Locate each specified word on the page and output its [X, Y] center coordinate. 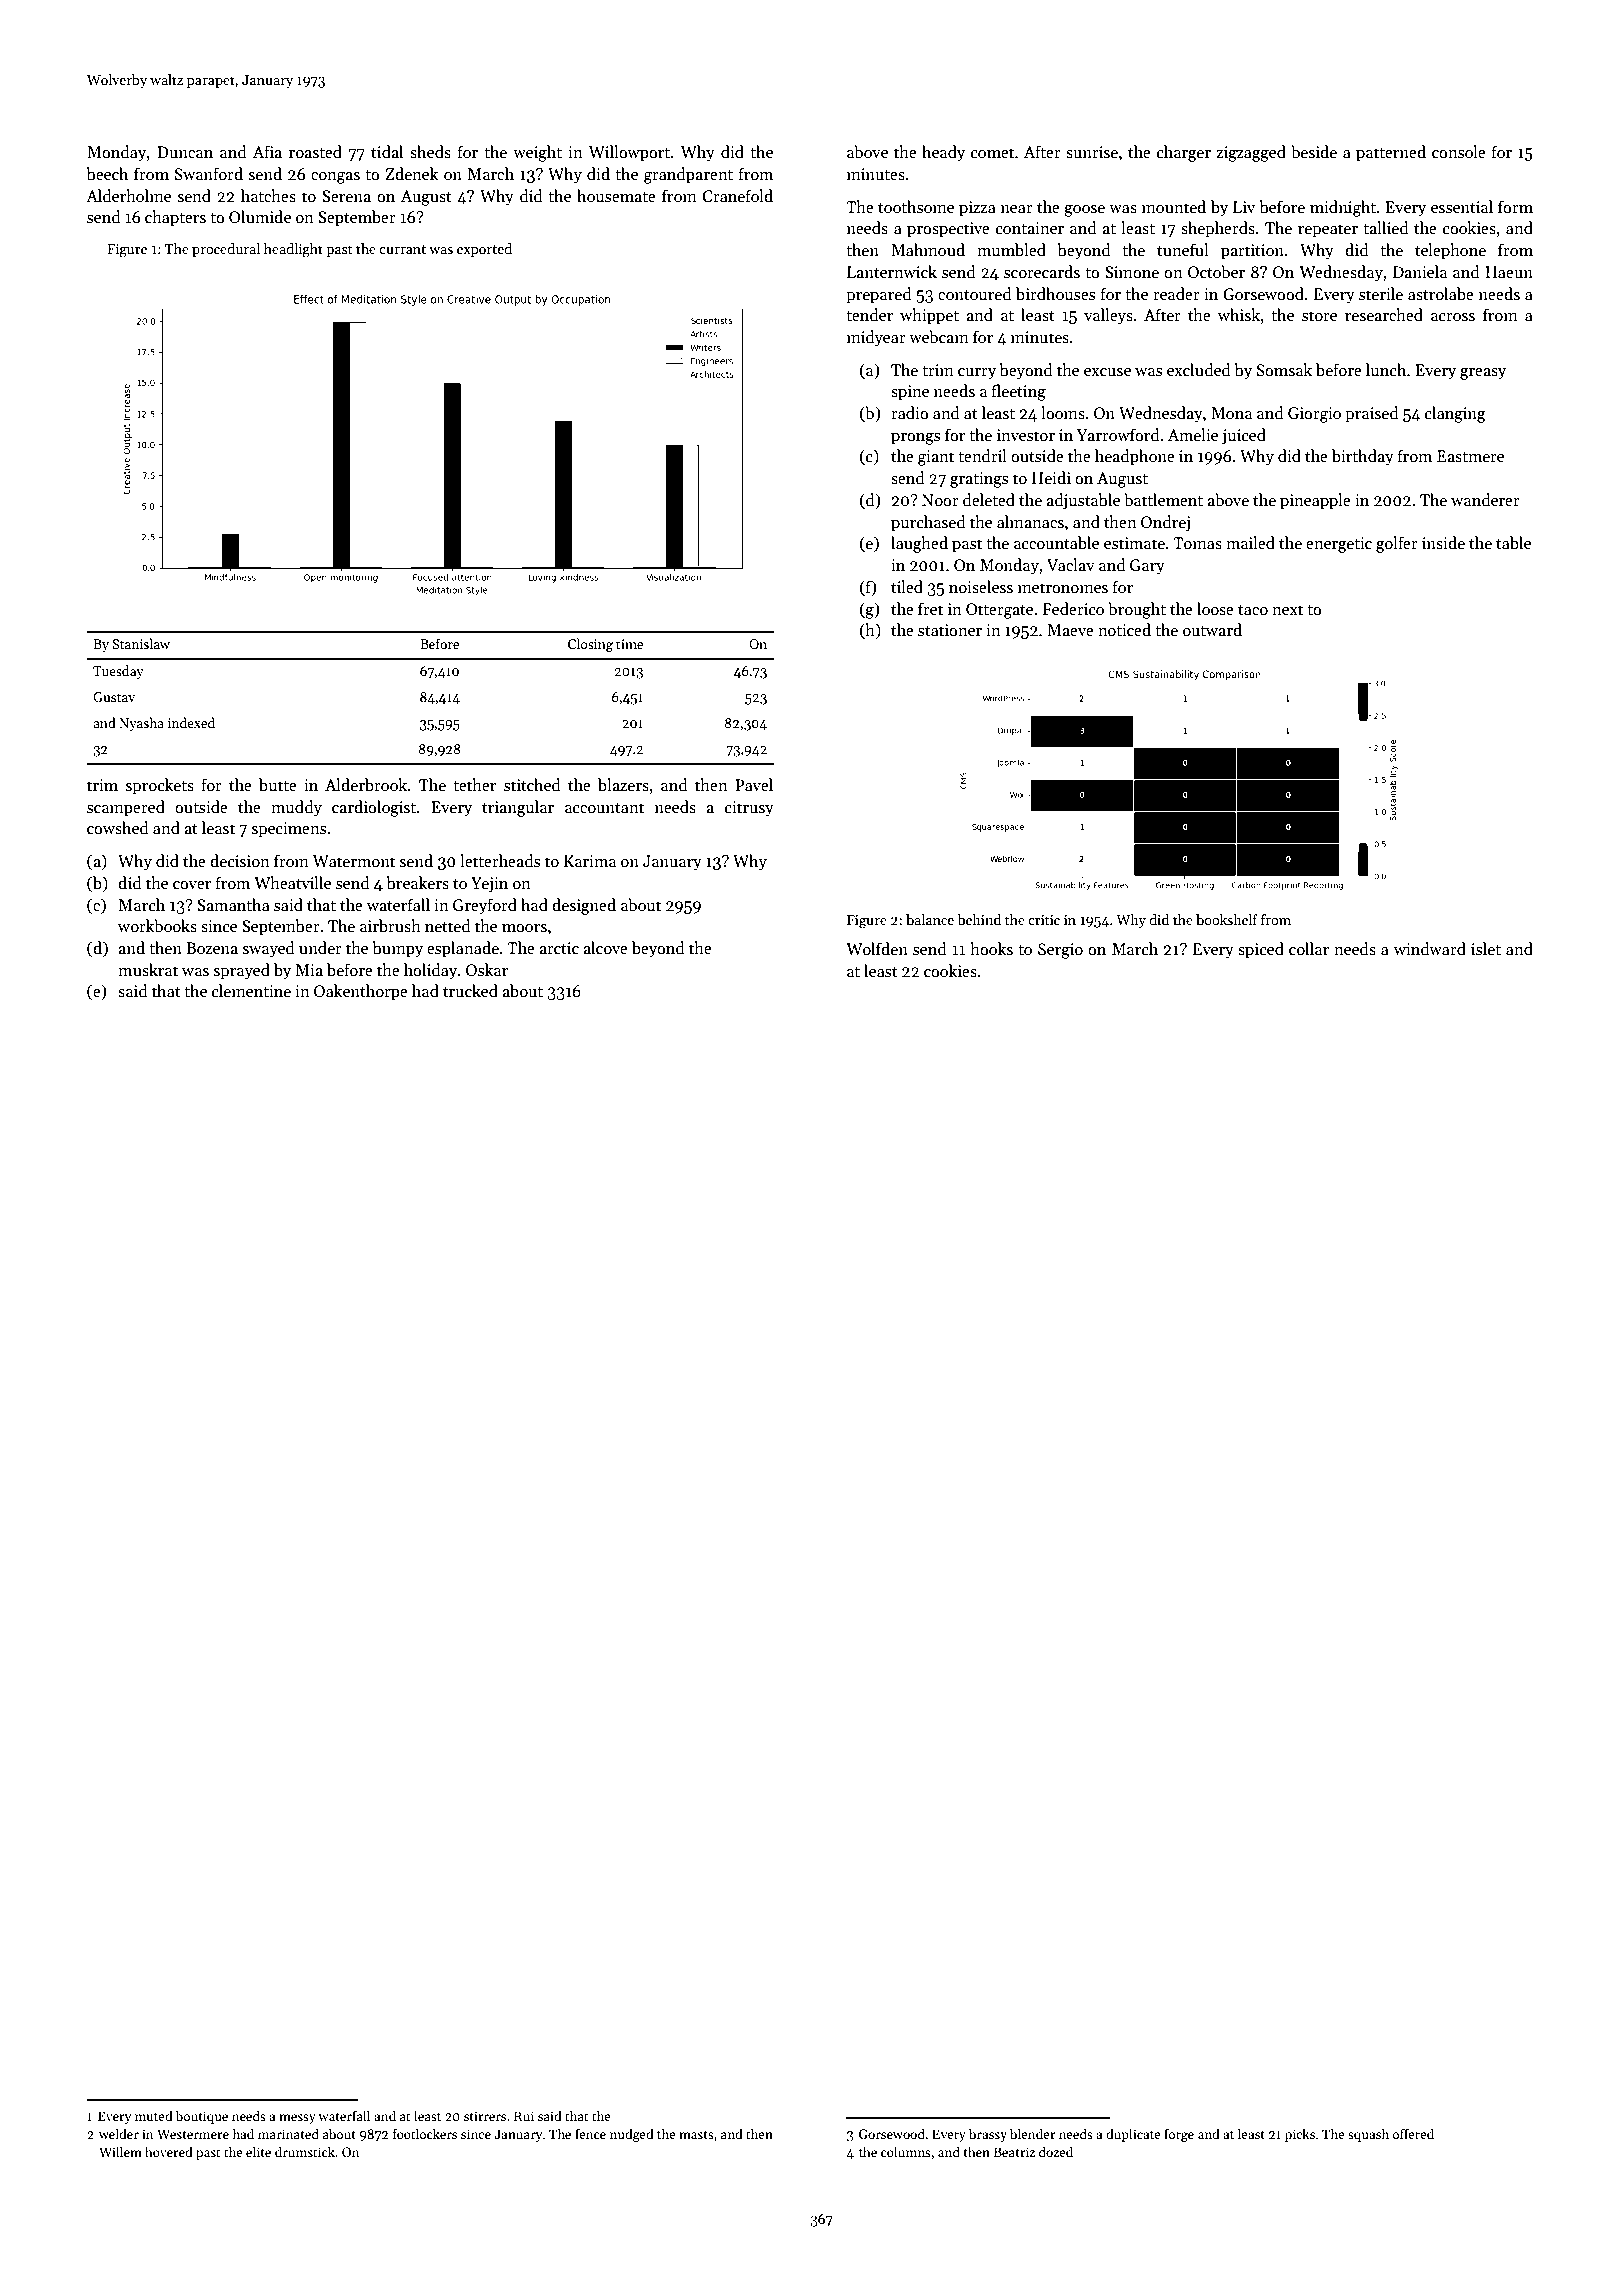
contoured [975, 293]
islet [1486, 948]
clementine [251, 990]
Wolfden [877, 948]
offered [1413, 2133]
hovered [169, 2151]
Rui [524, 2116]
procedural [226, 250]
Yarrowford [1118, 434]
